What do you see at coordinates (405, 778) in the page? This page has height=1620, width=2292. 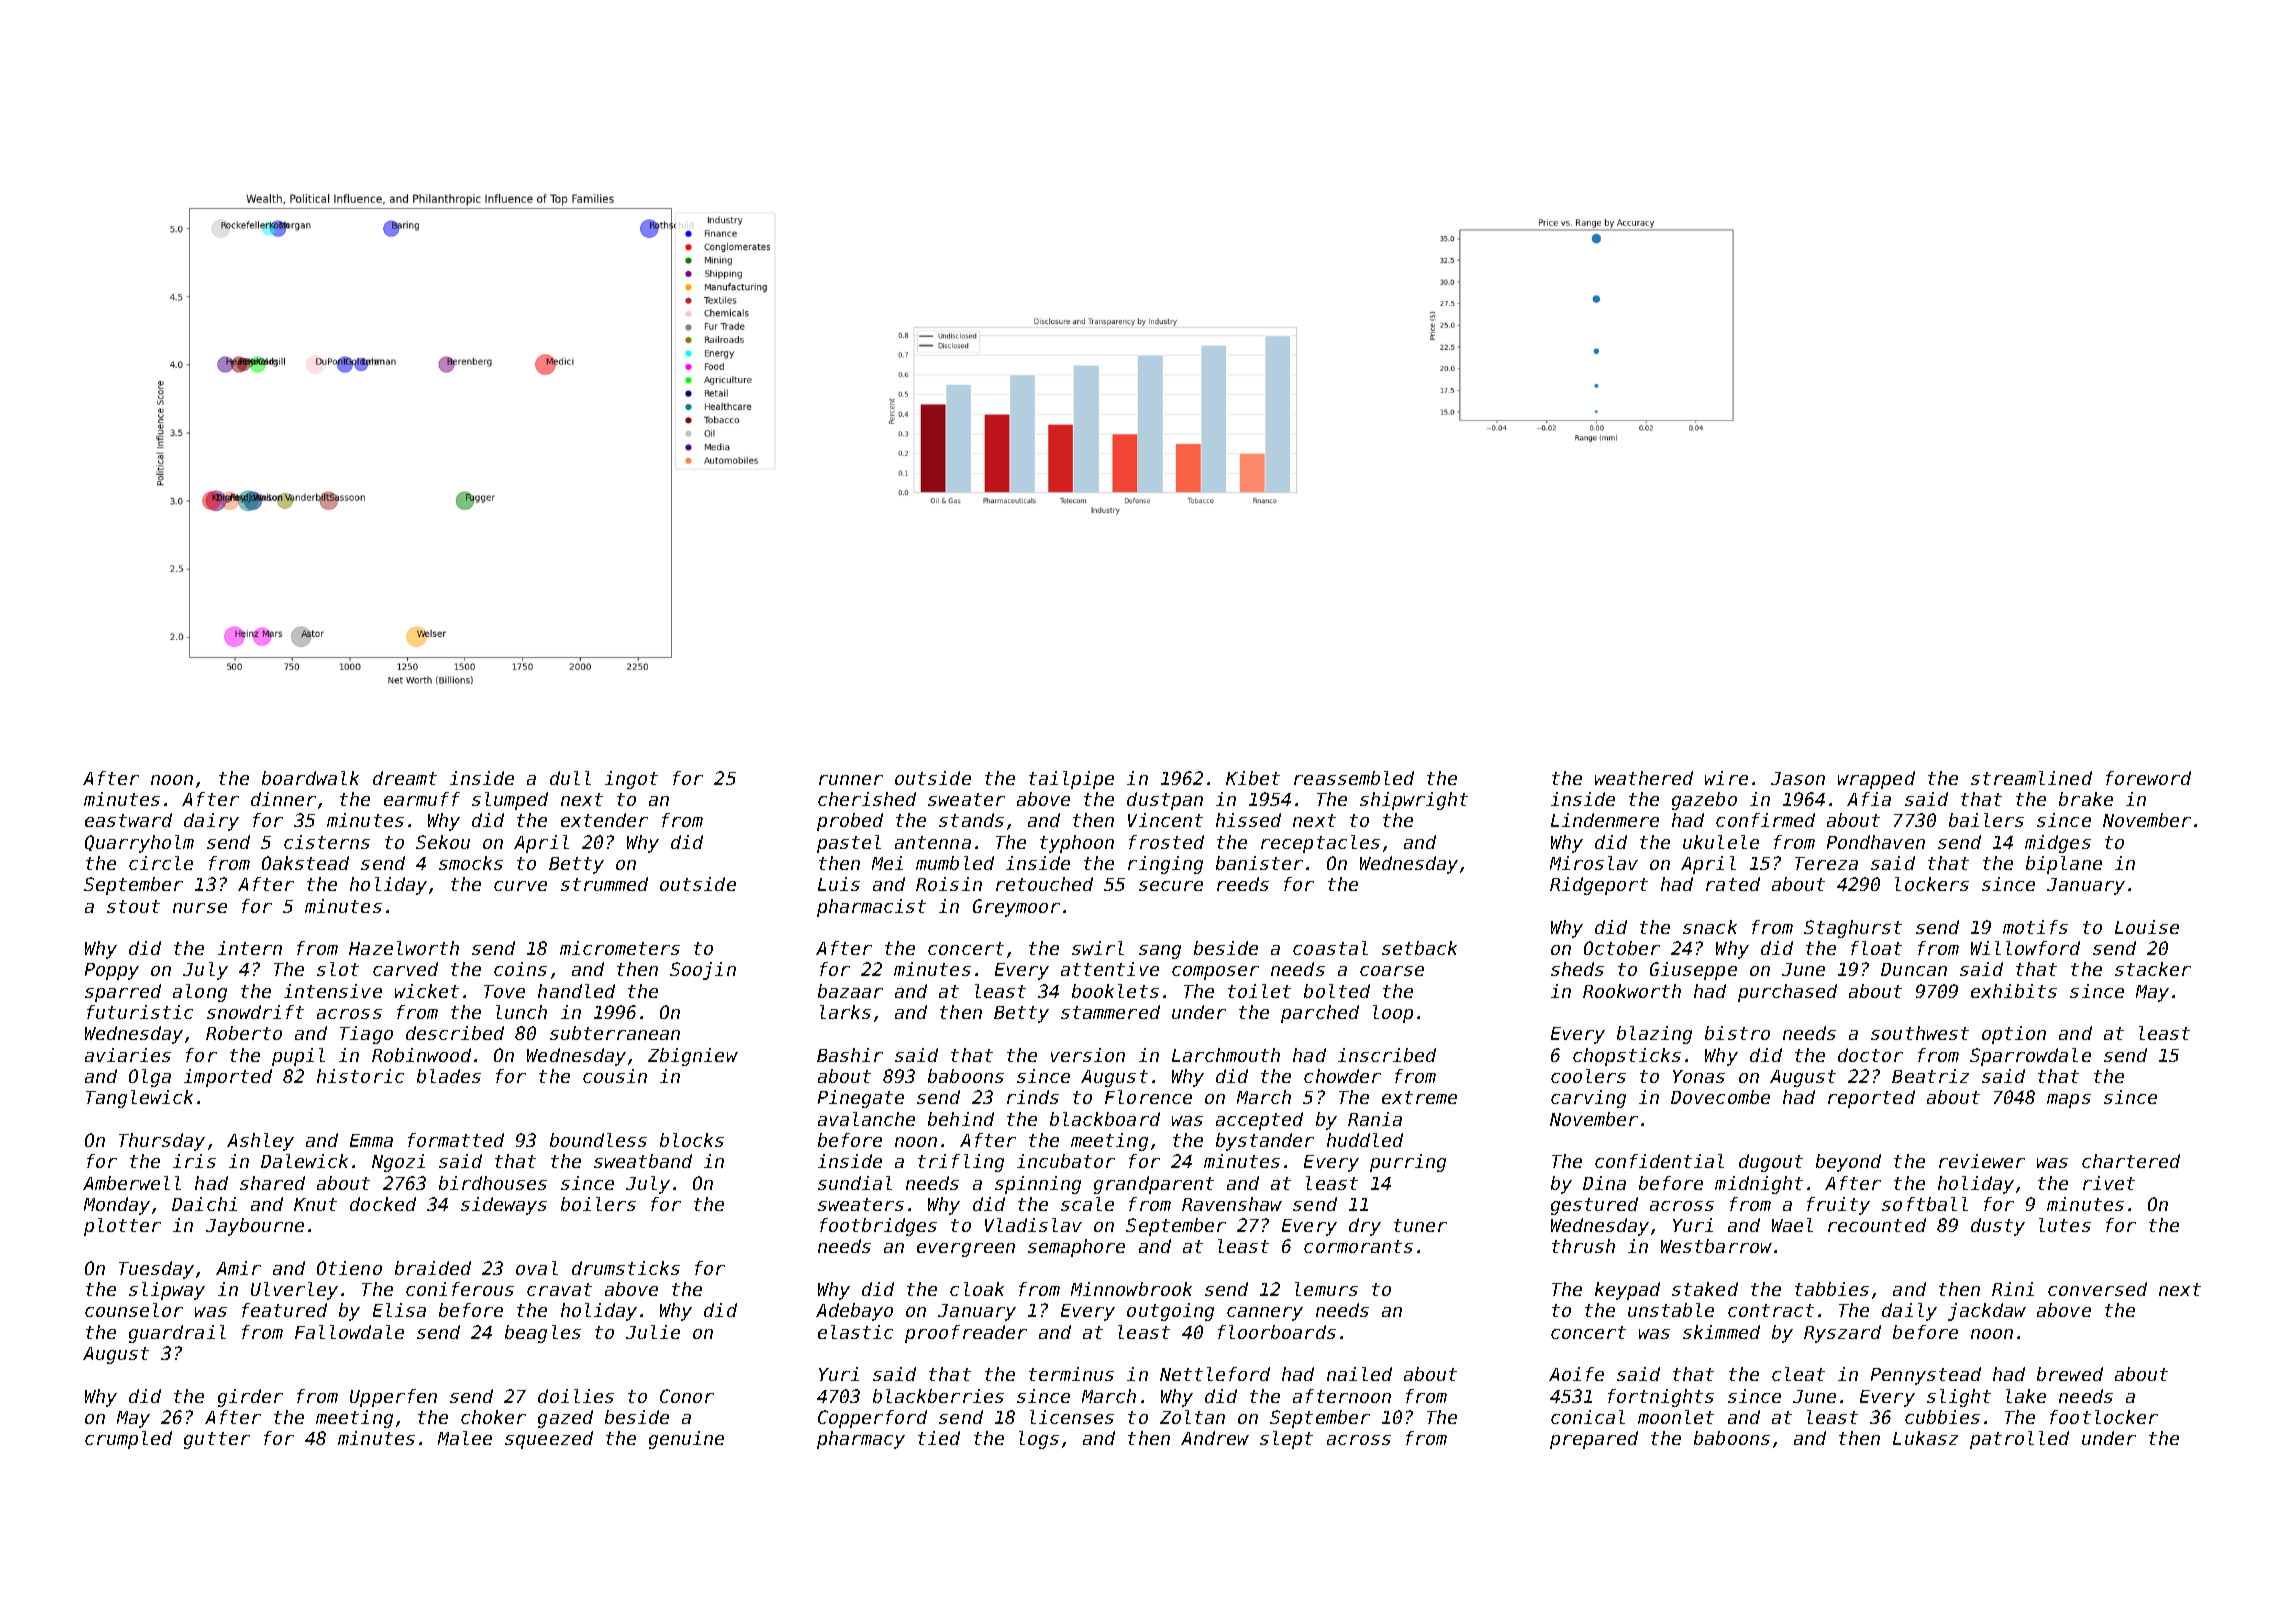 I see `dreamt` at bounding box center [405, 778].
